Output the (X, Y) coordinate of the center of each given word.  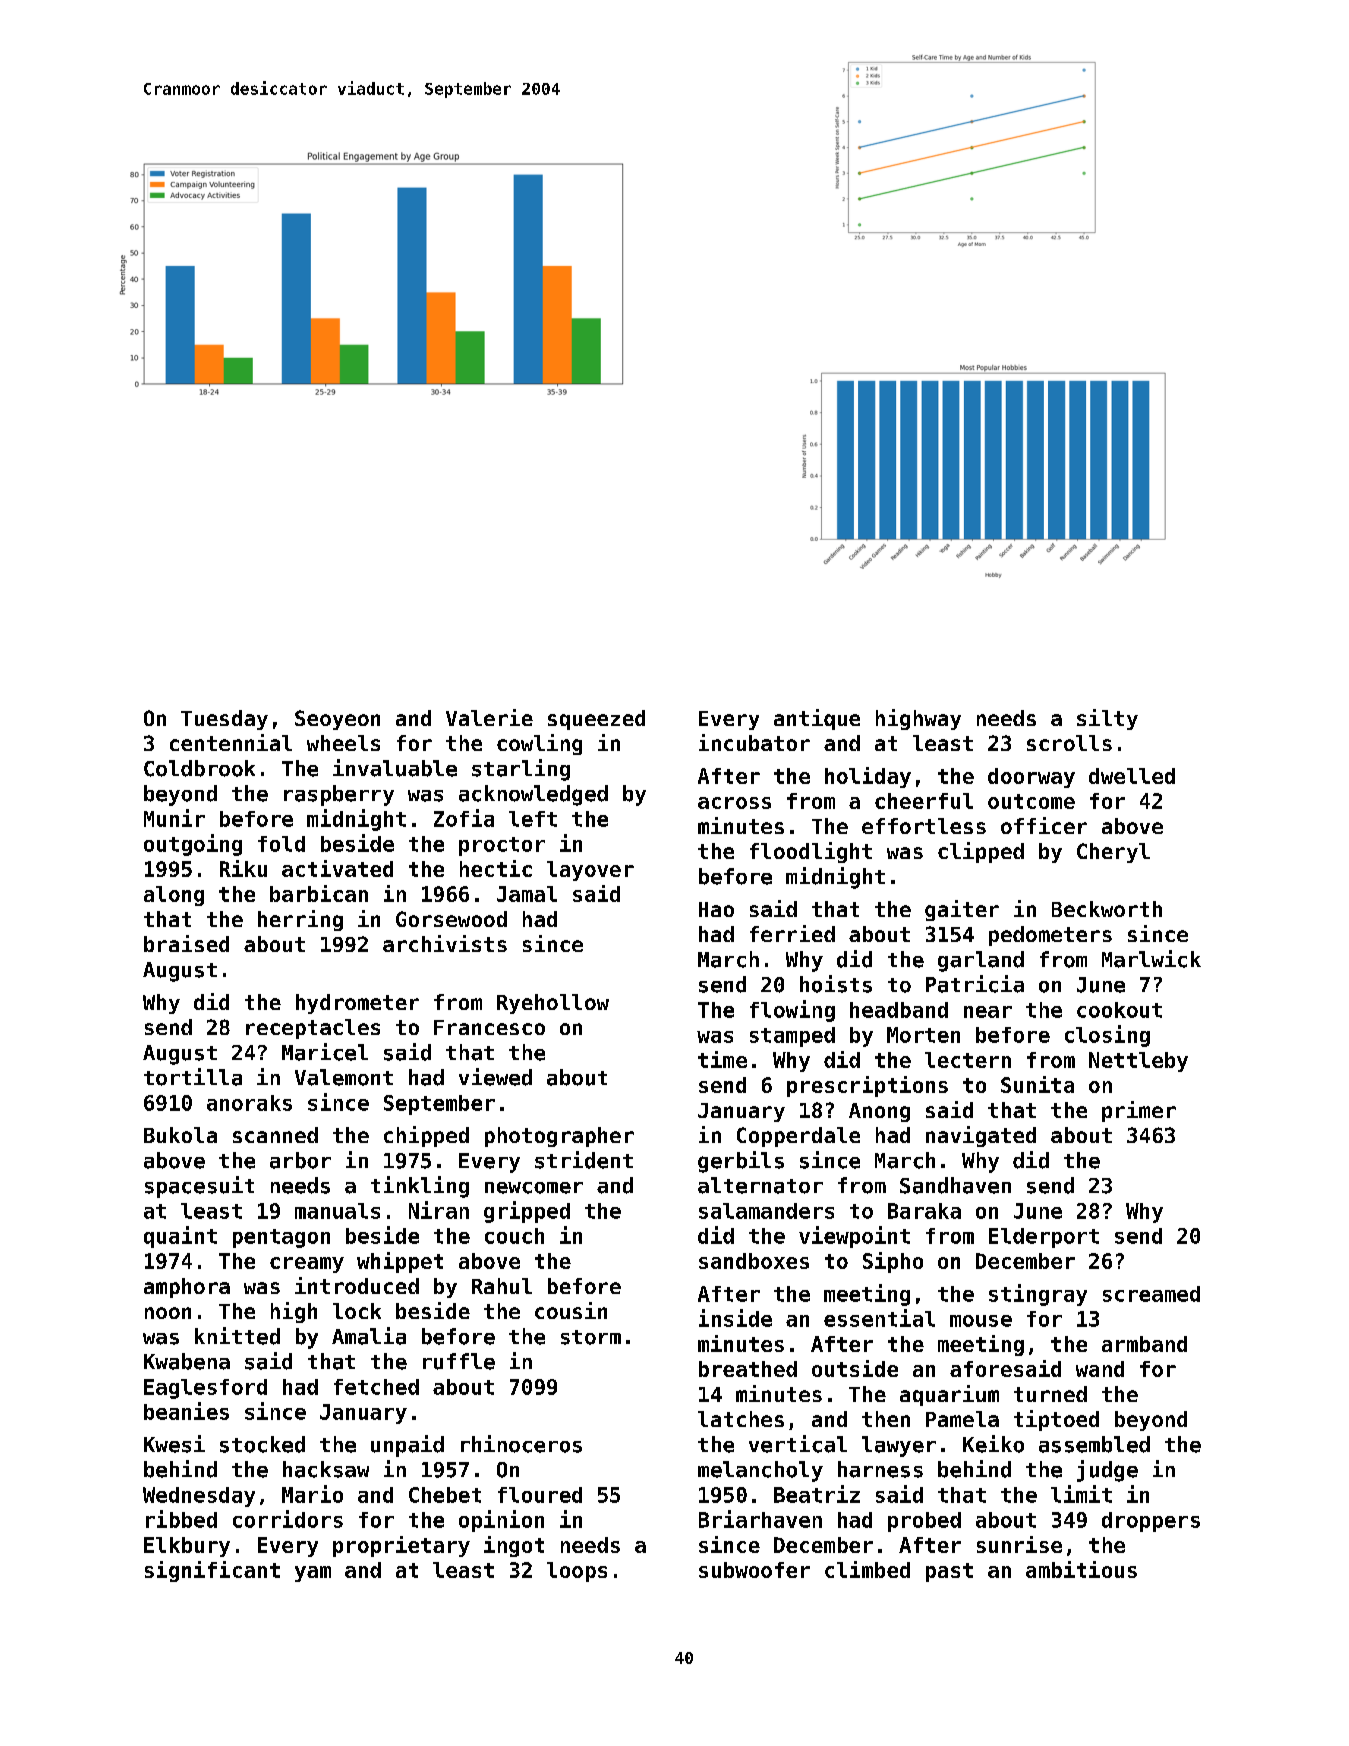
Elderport (1044, 1238)
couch (514, 1236)
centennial (231, 742)
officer (1044, 825)
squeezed (596, 720)
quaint (180, 1237)
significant (212, 1571)
